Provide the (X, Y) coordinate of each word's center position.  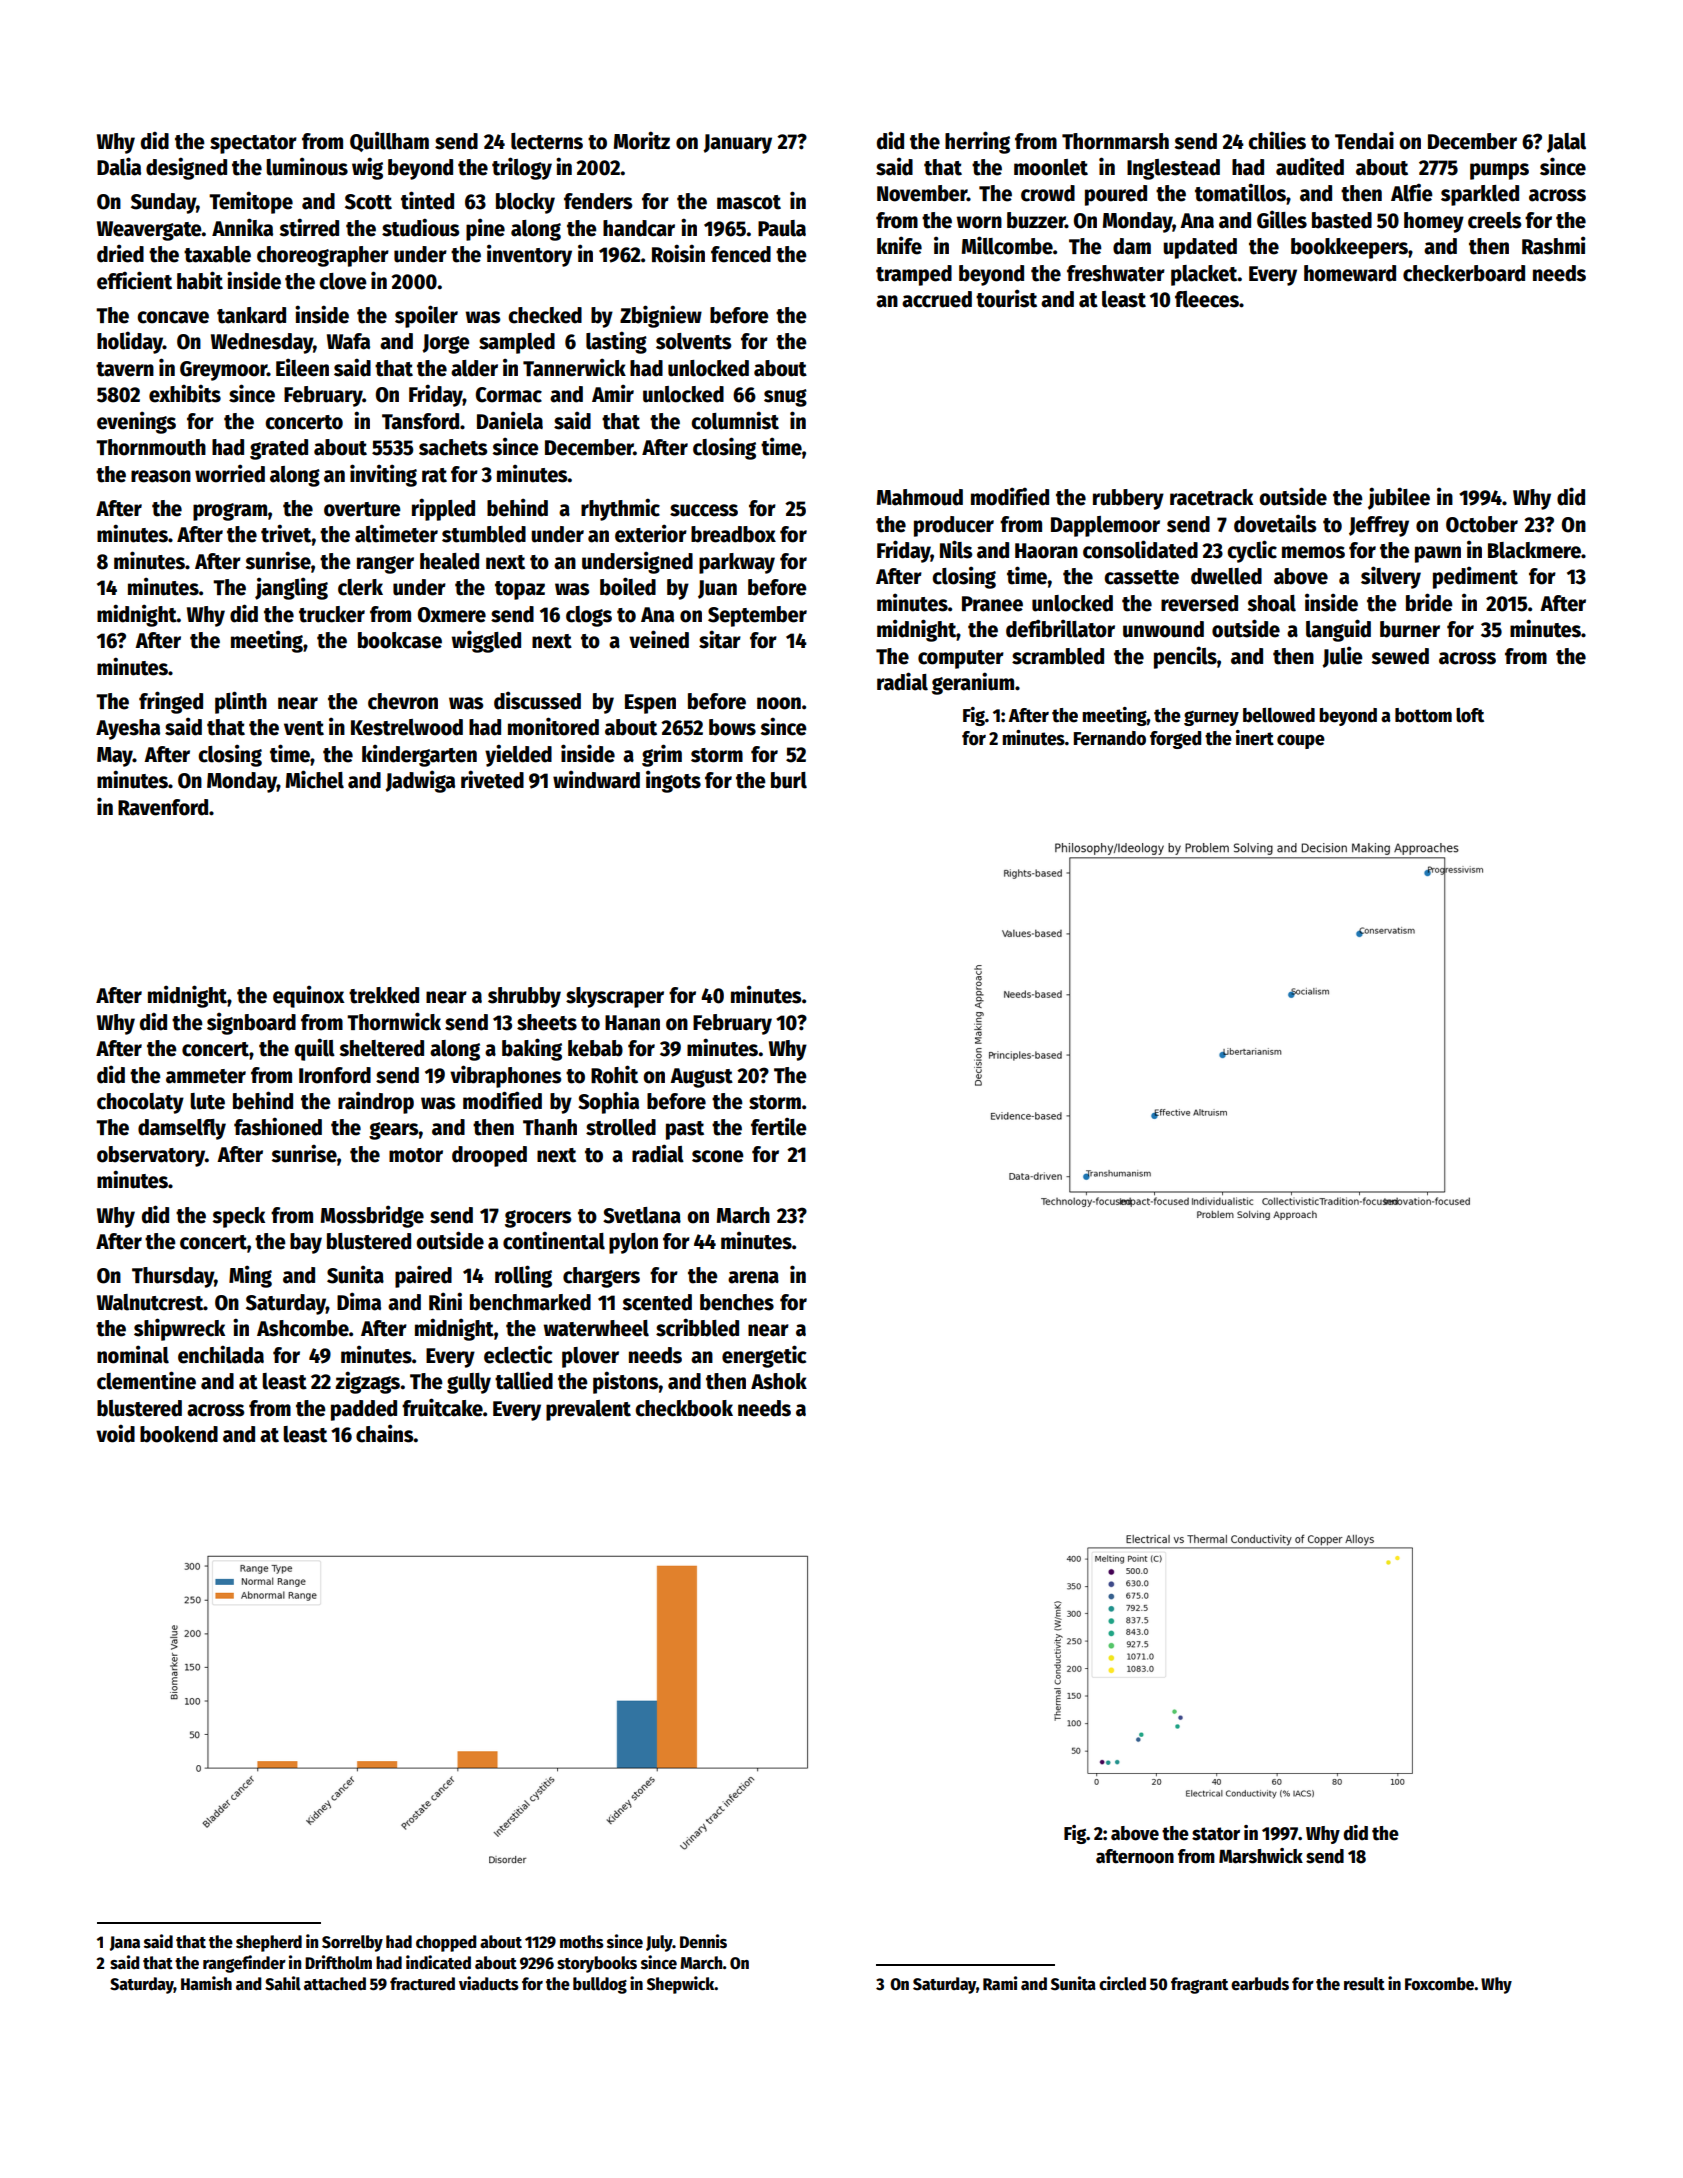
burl (789, 780)
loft (1470, 715)
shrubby (524, 997)
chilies (1277, 140)
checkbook (684, 1408)
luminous (307, 166)
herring (977, 142)
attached (335, 1984)
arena (753, 1277)
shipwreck (179, 1329)
